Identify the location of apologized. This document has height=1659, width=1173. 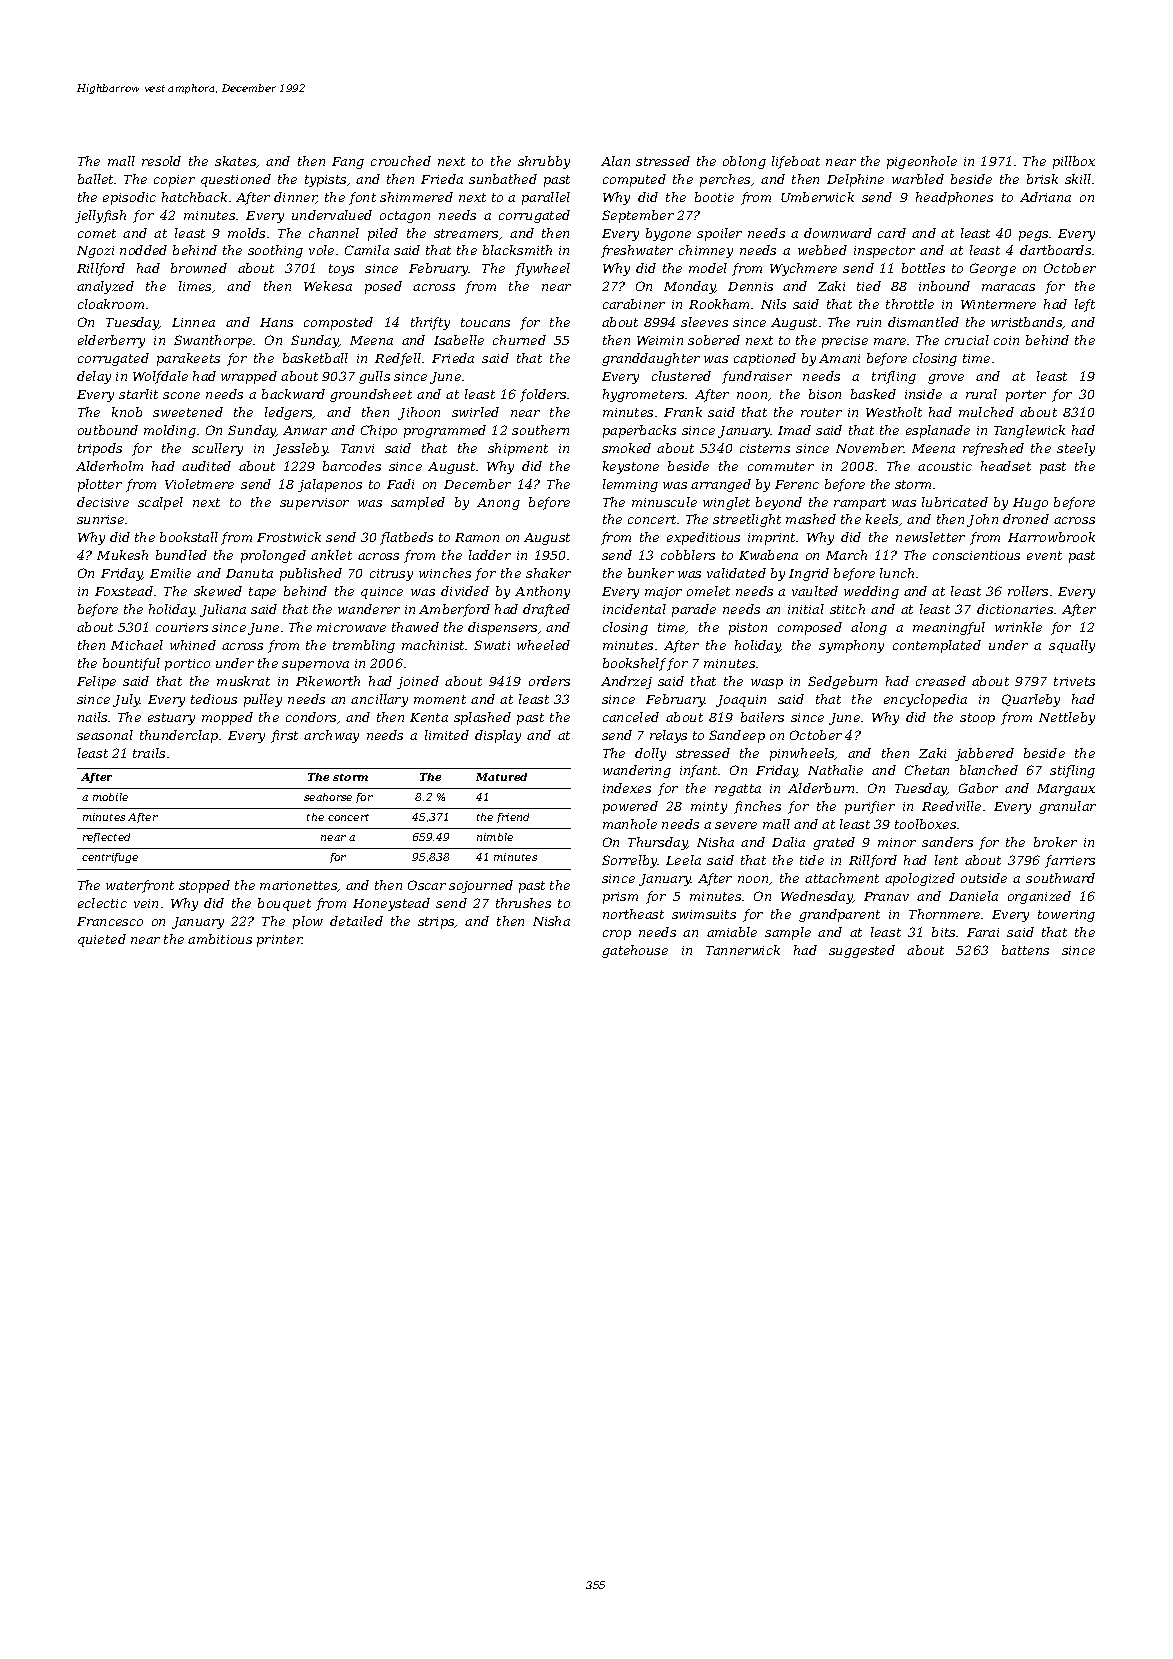
(920, 879).
